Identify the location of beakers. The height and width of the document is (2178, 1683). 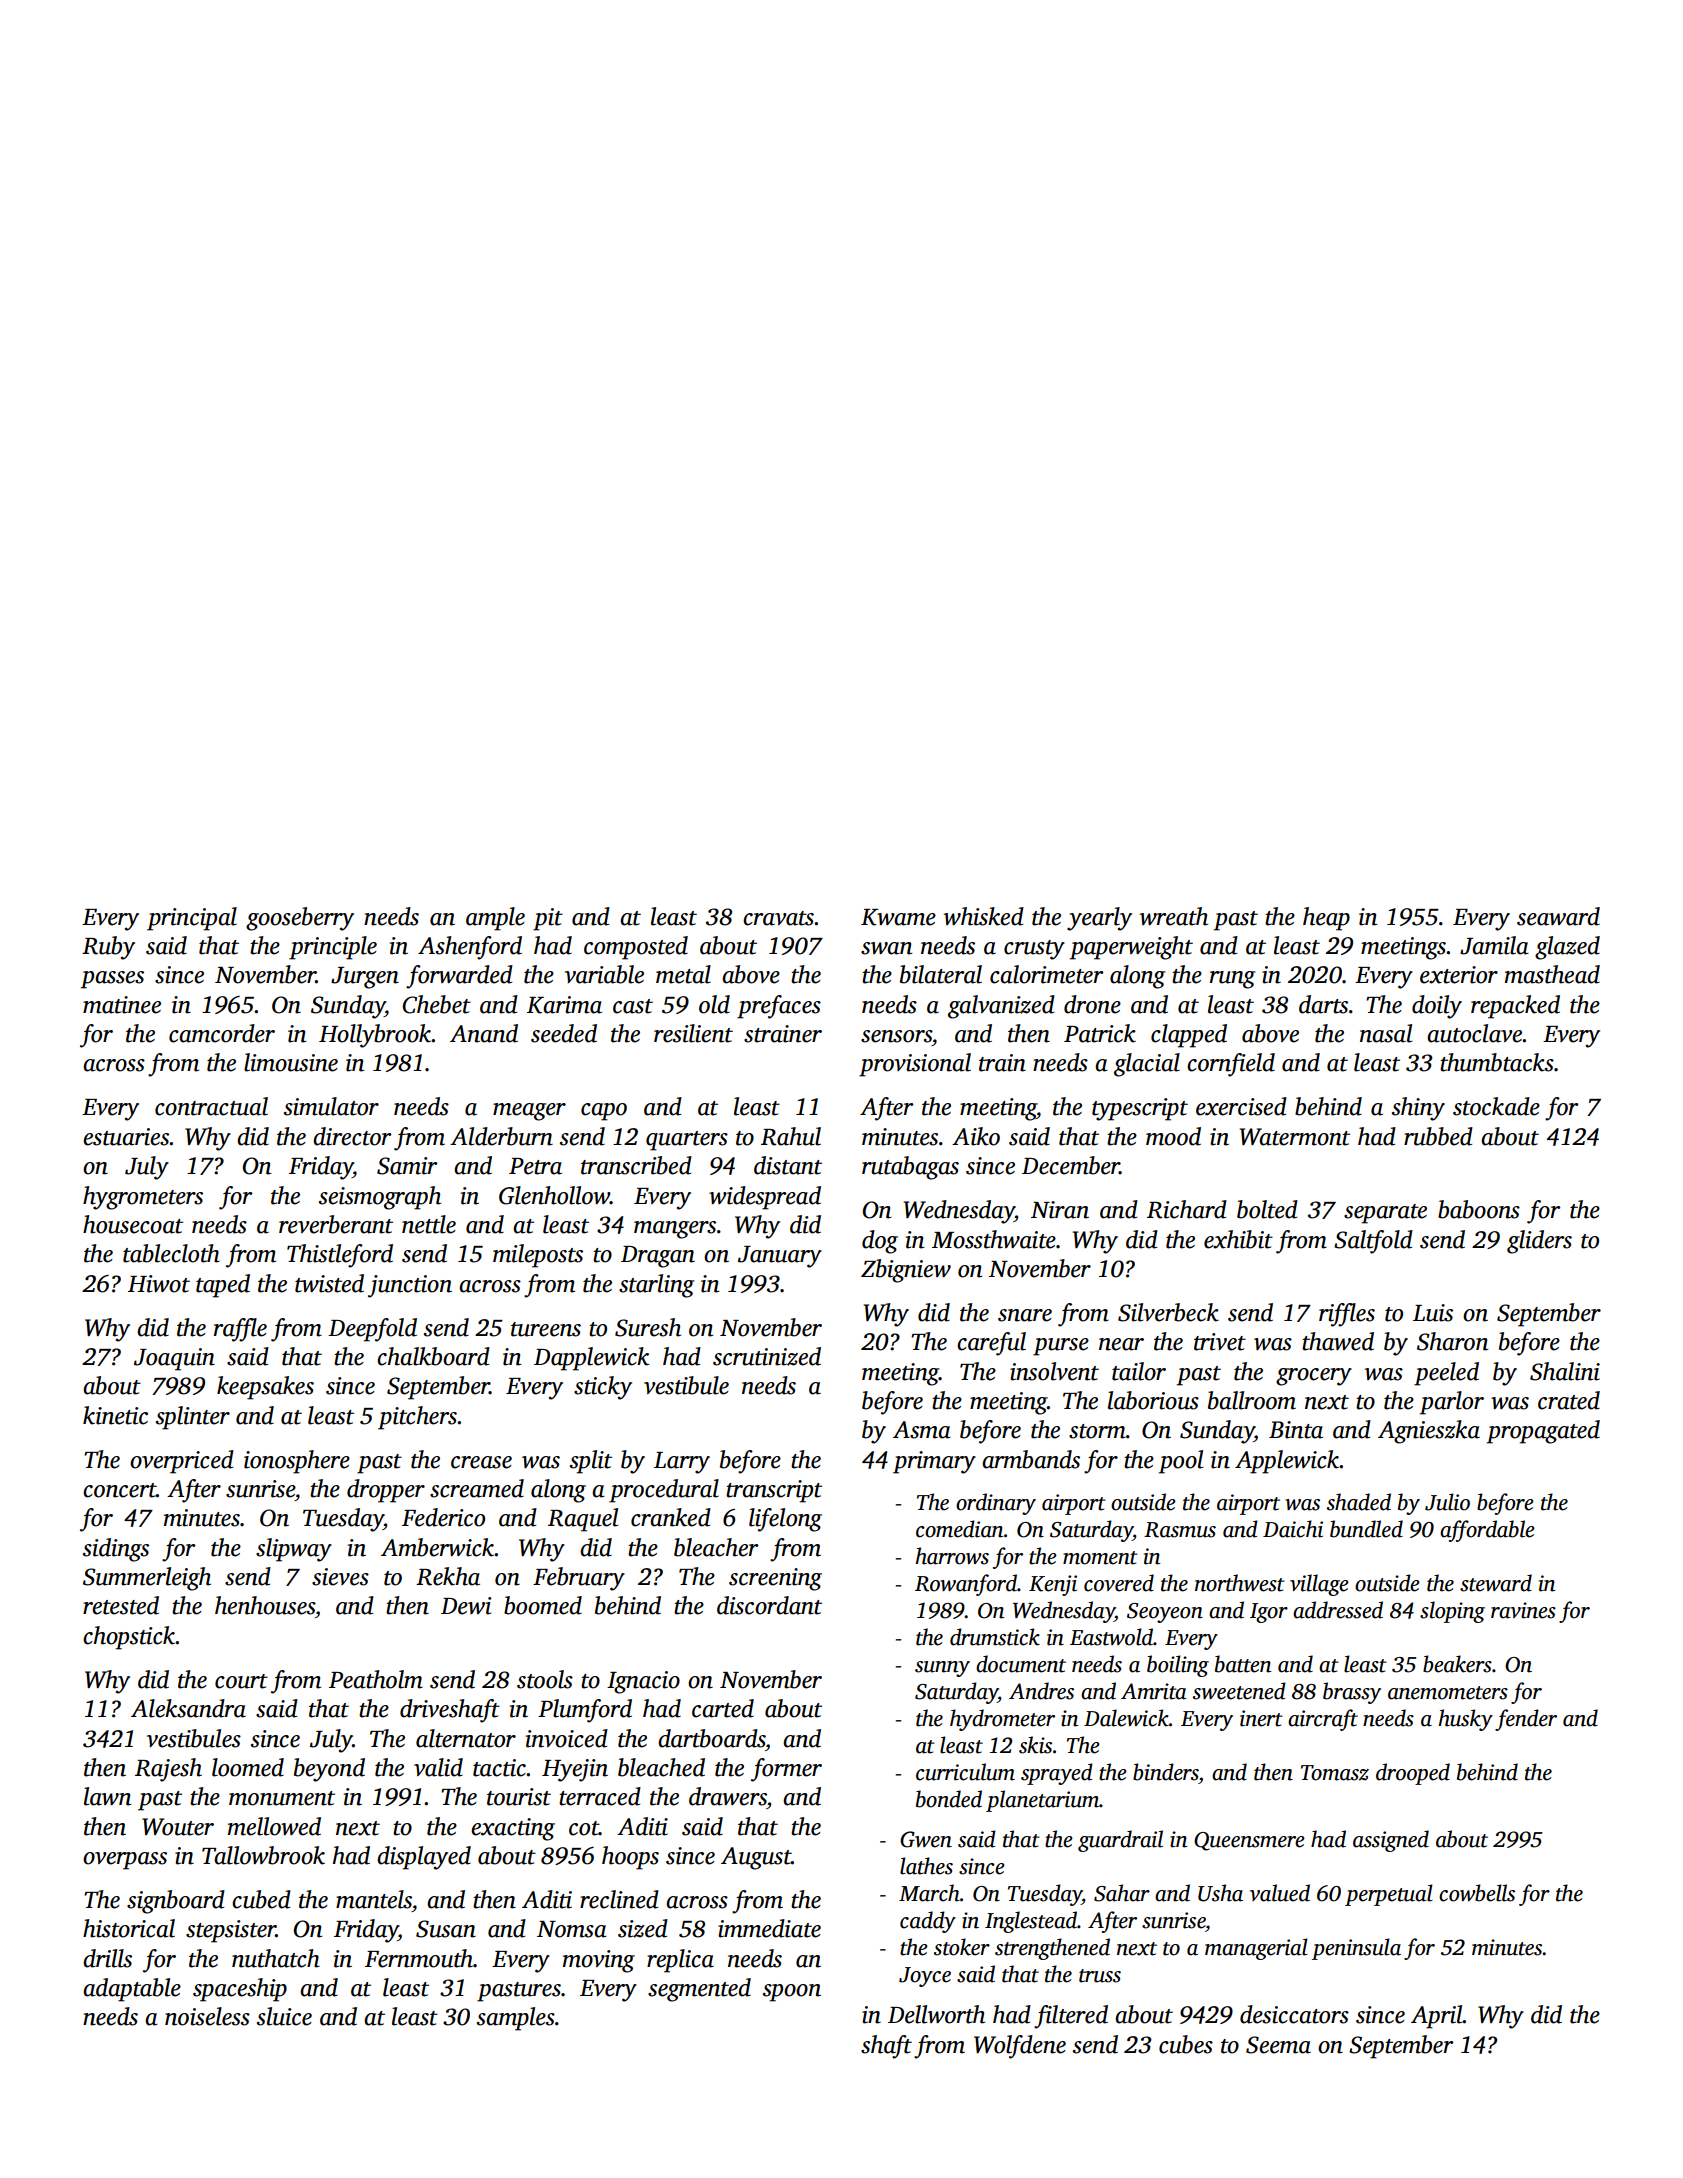
(1457, 1664).
